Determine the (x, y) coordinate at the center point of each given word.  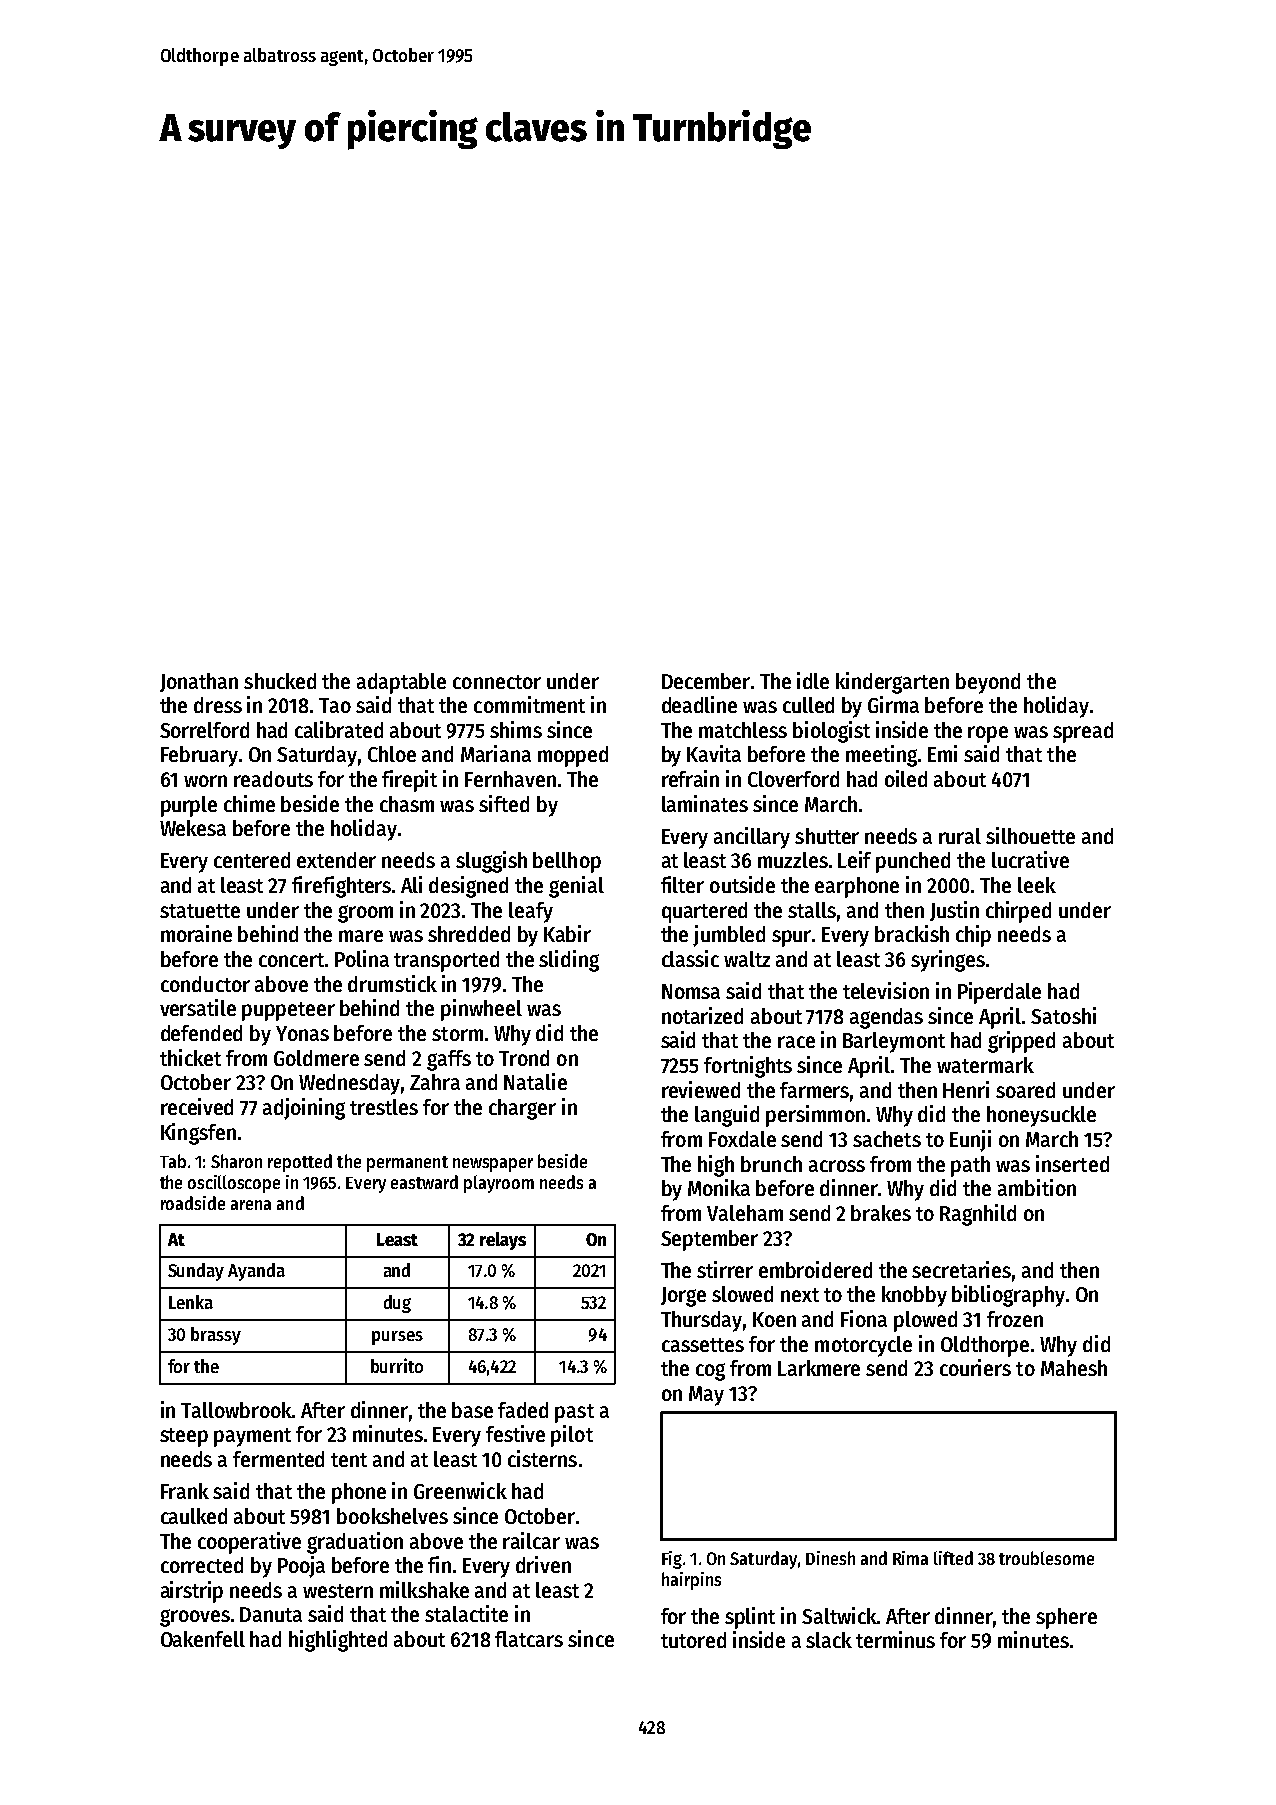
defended (201, 1033)
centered (252, 860)
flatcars (529, 1639)
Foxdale (742, 1139)
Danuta (271, 1614)
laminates (705, 803)
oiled (906, 778)
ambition (1037, 1187)
